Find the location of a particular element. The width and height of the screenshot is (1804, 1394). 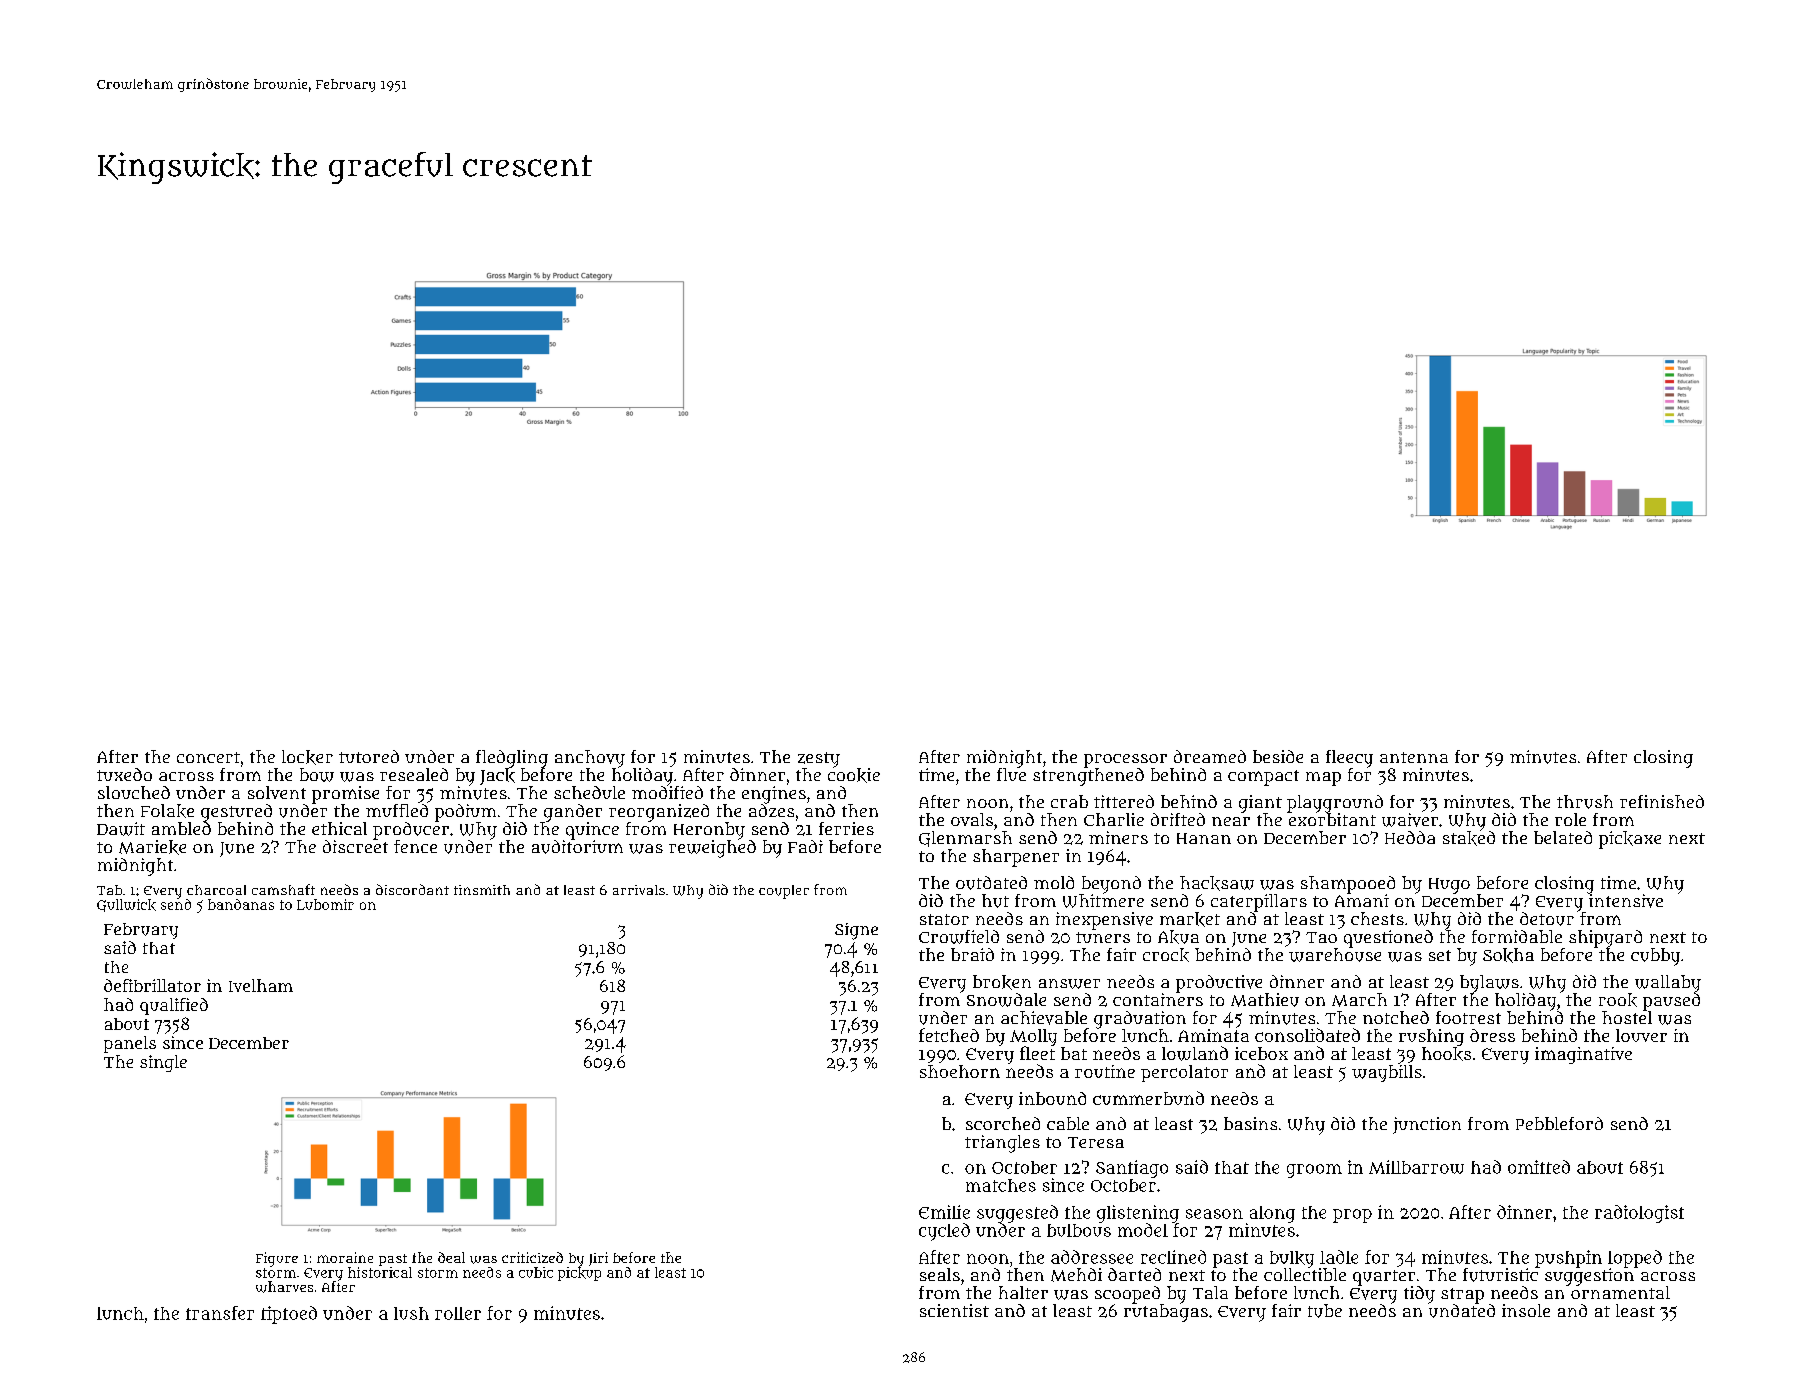

inbound is located at coordinates (1052, 1098).
